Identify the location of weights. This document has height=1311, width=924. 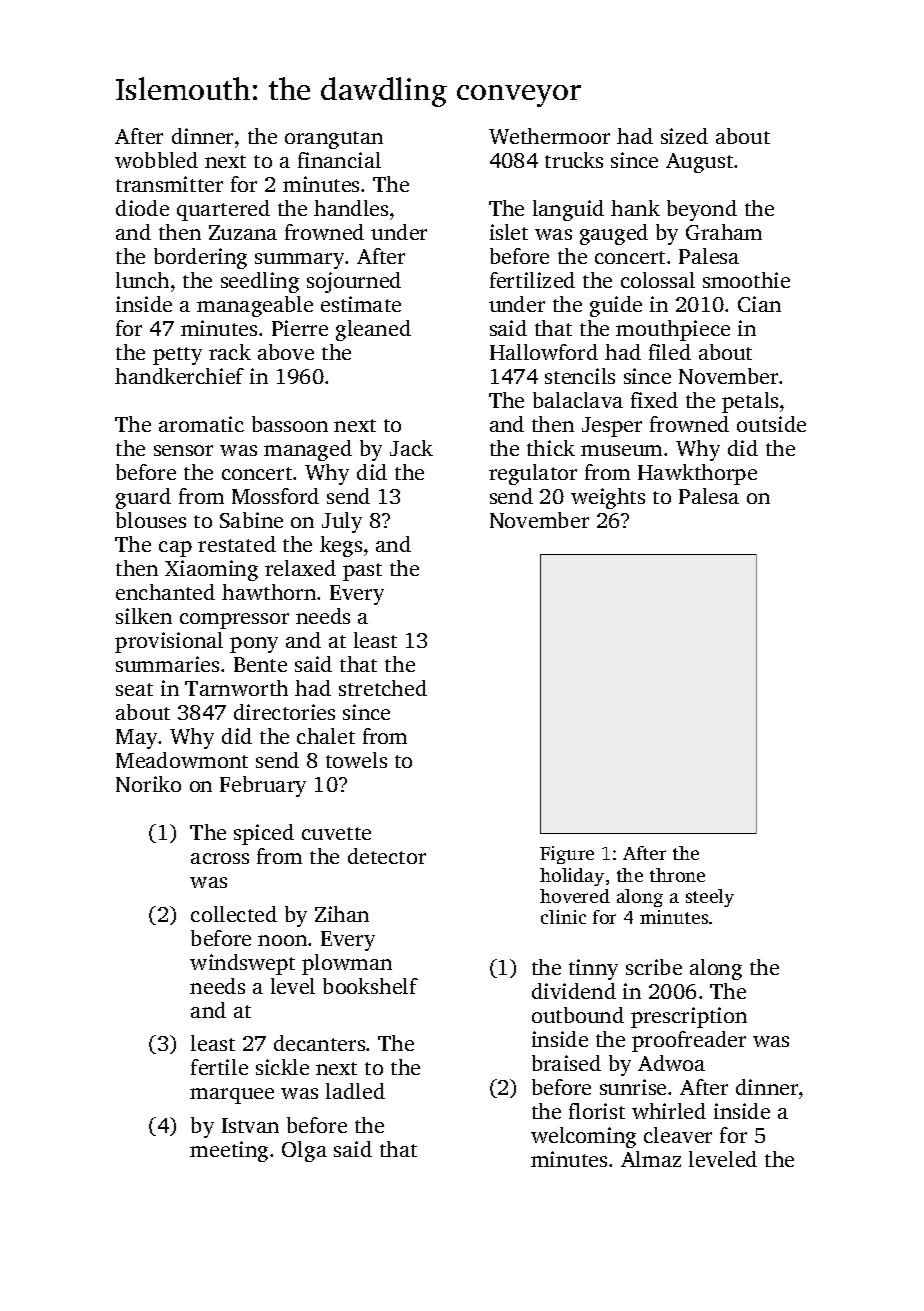
(608, 498).
